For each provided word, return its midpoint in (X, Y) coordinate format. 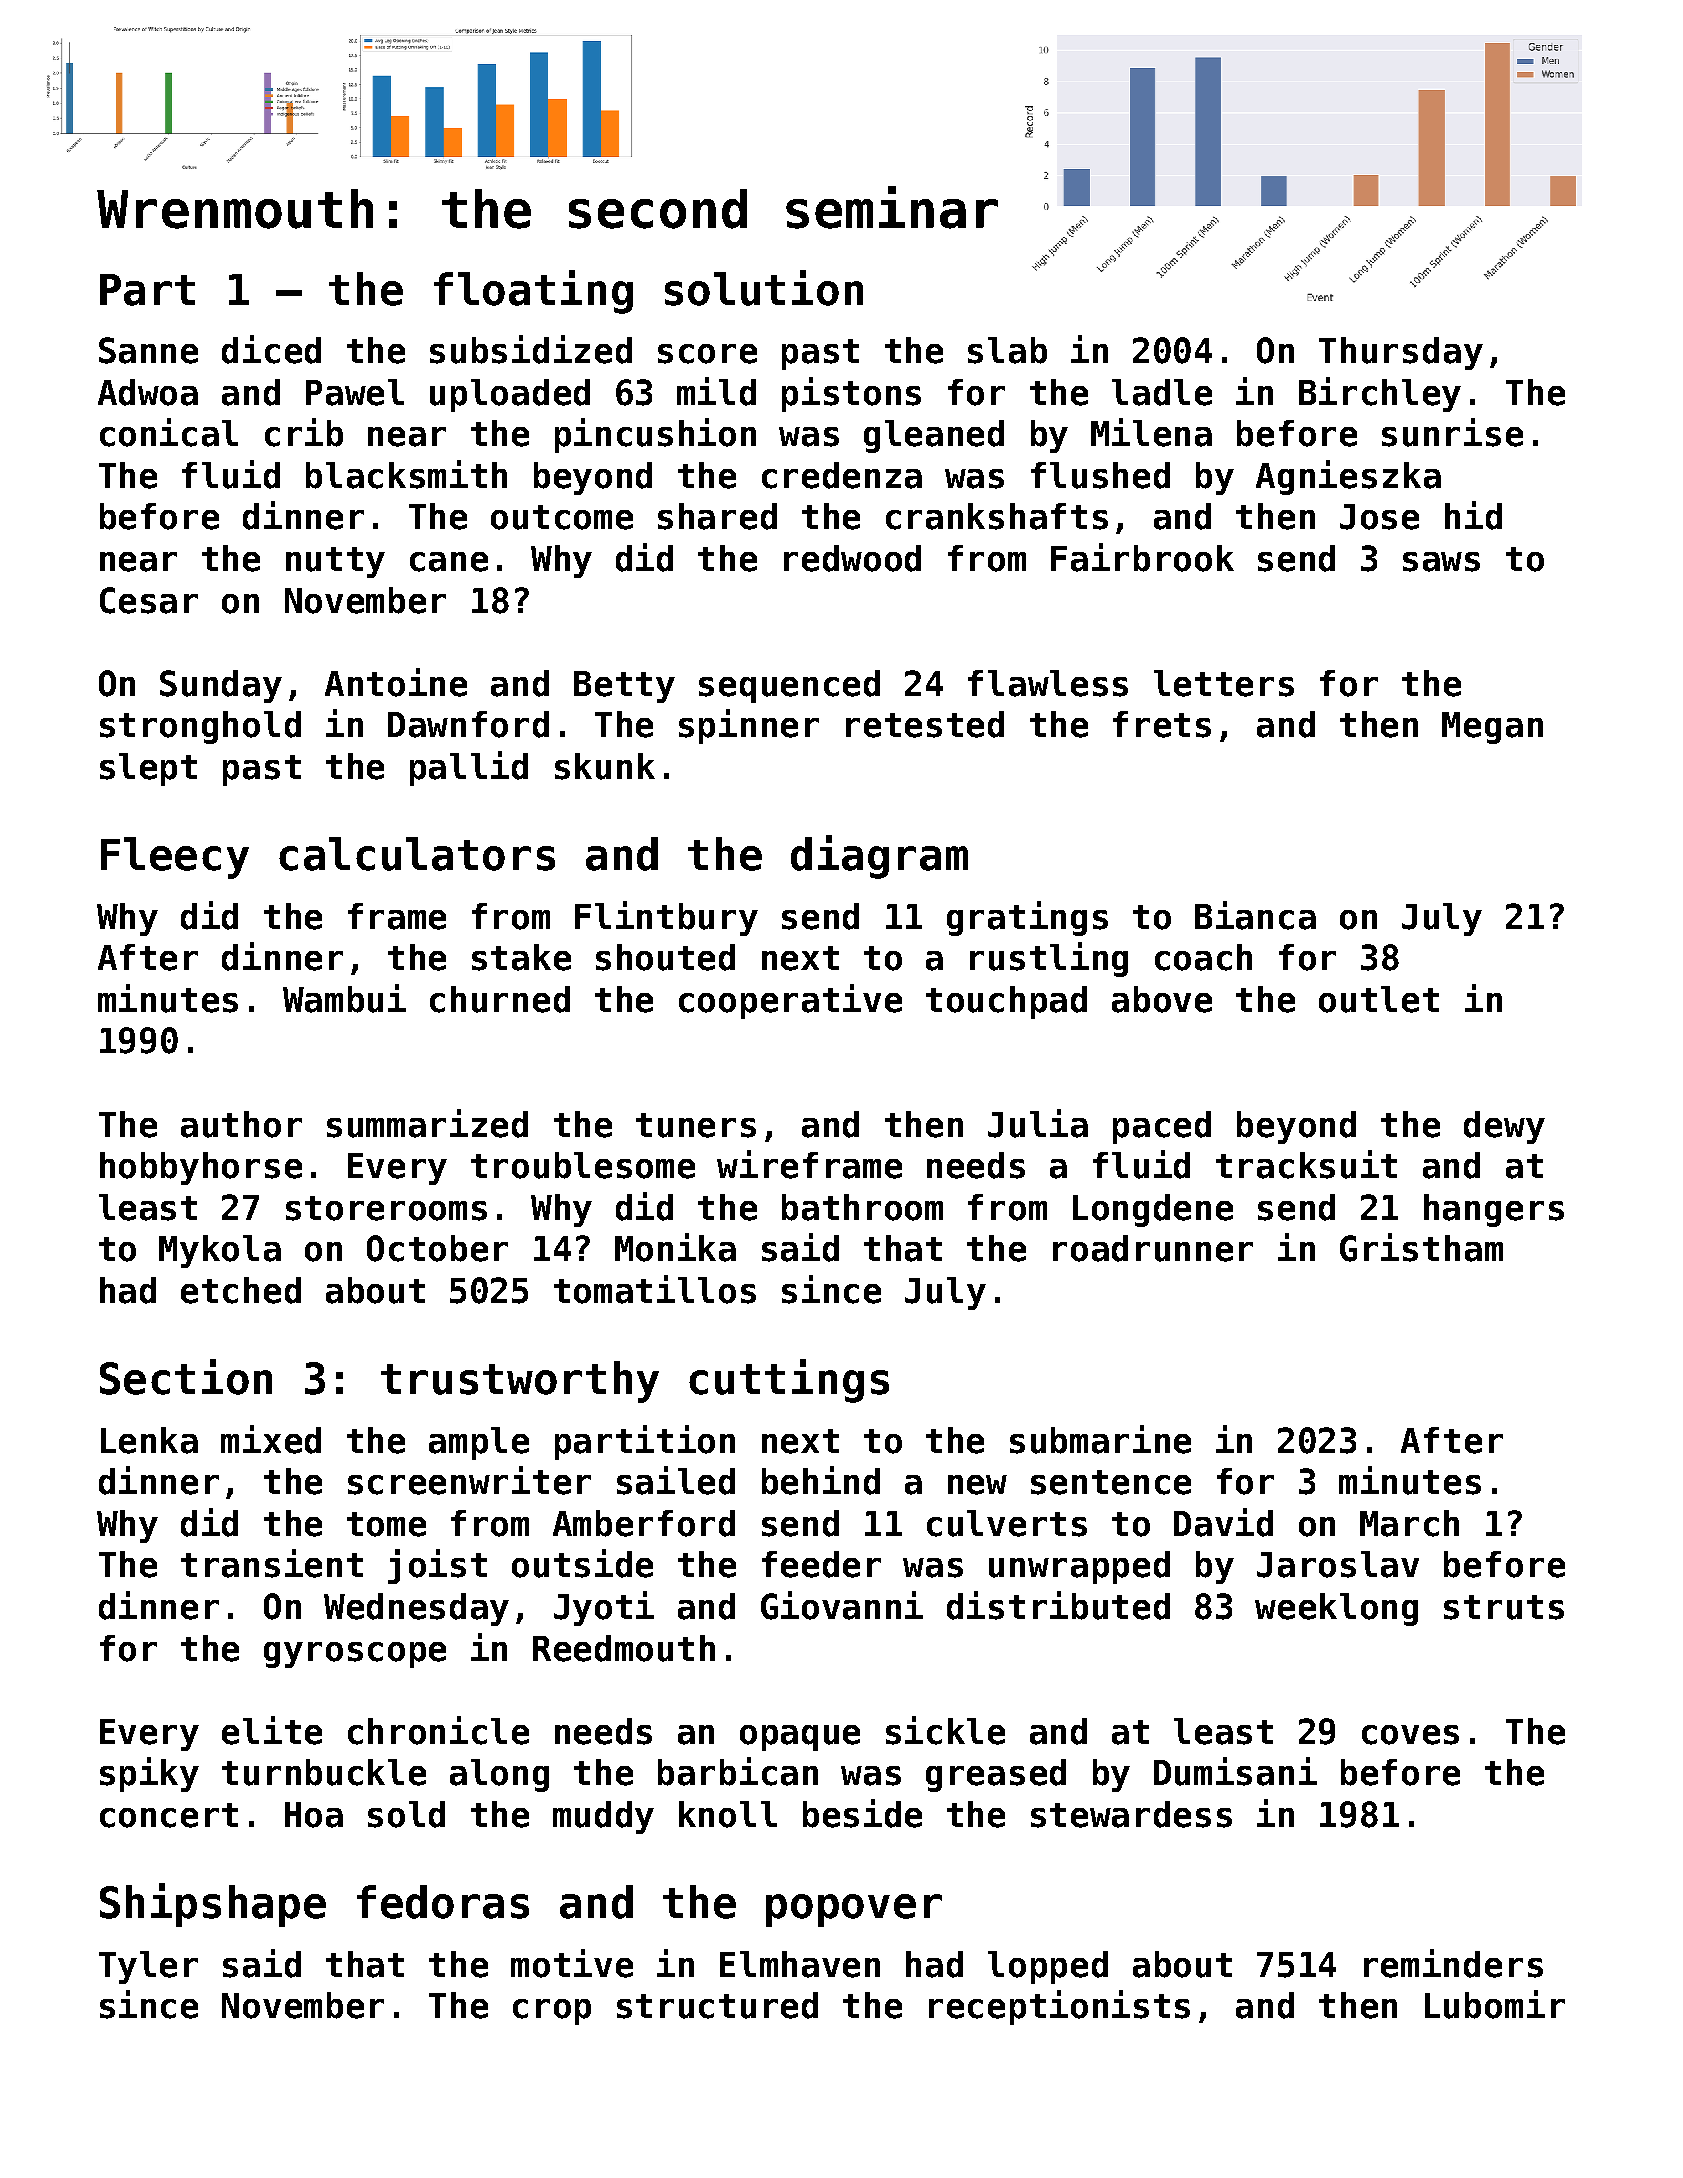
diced (271, 349)
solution (764, 288)
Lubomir (1495, 2004)
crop (552, 2012)
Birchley (1380, 394)
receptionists (1059, 2007)
